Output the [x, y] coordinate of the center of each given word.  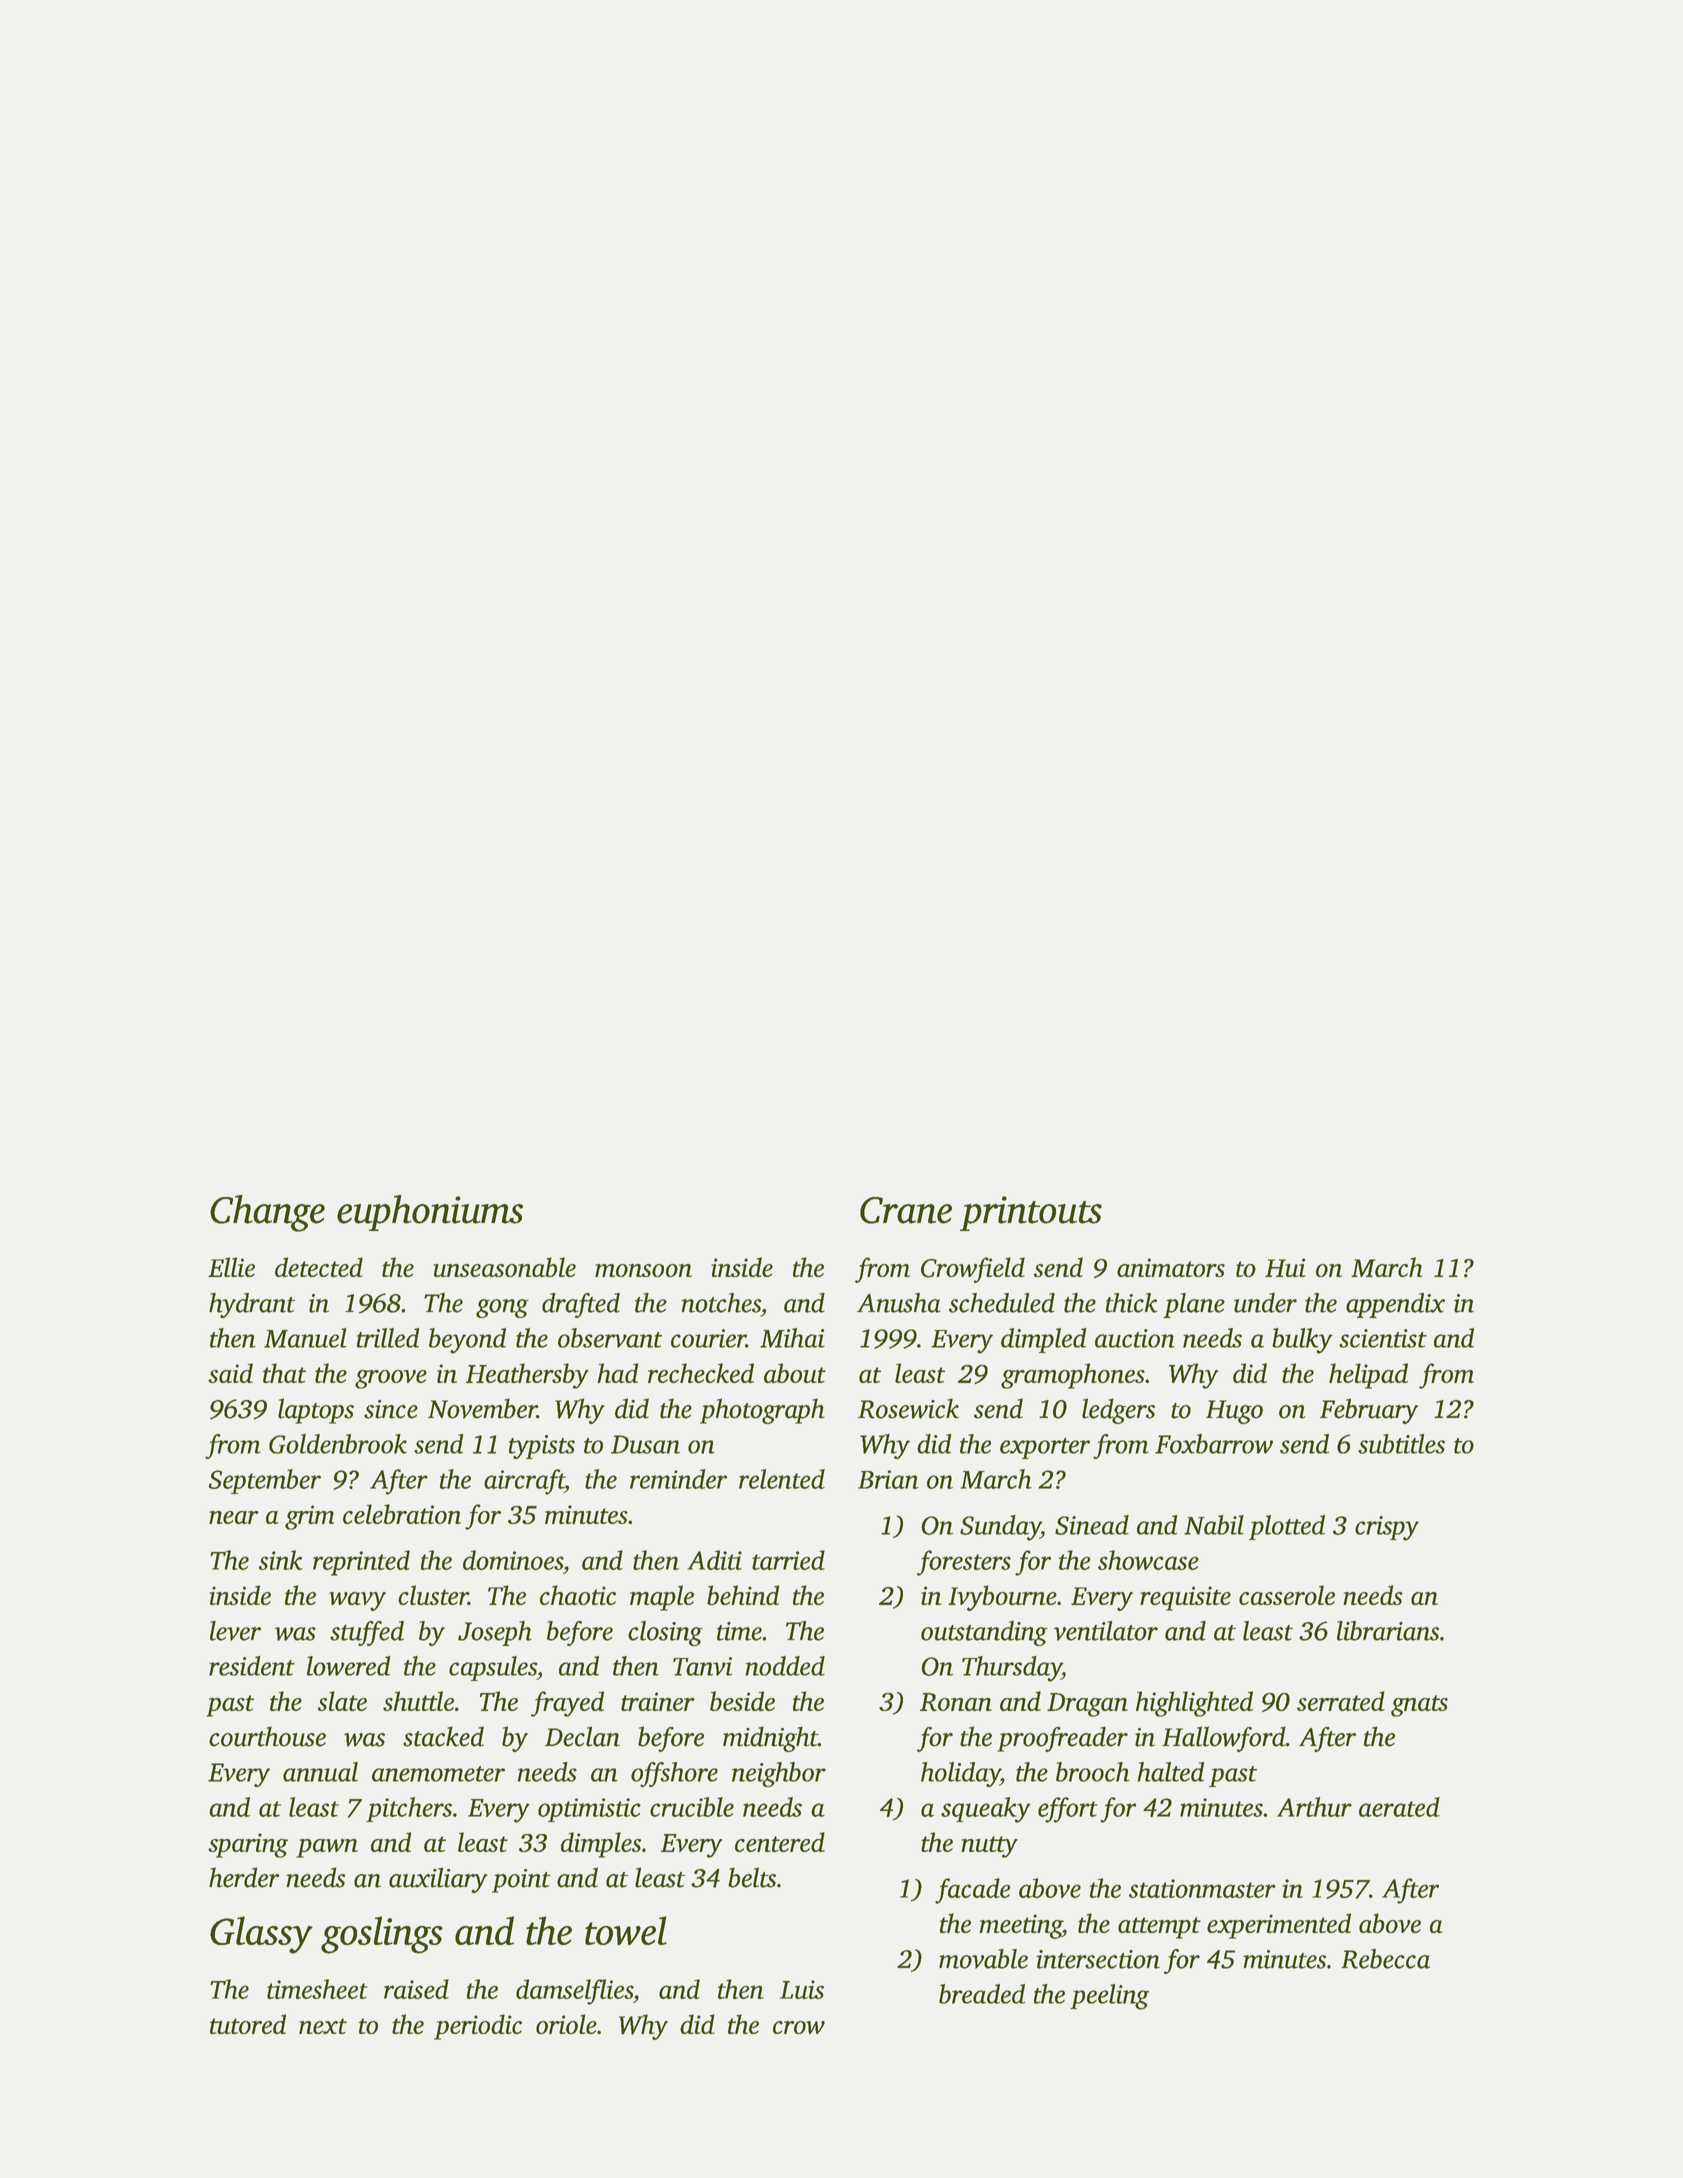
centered [780, 1842]
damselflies [574, 1992]
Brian [888, 1479]
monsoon [643, 1270]
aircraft [524, 1482]
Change [267, 1213]
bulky [1302, 1341]
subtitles [1401, 1444]
